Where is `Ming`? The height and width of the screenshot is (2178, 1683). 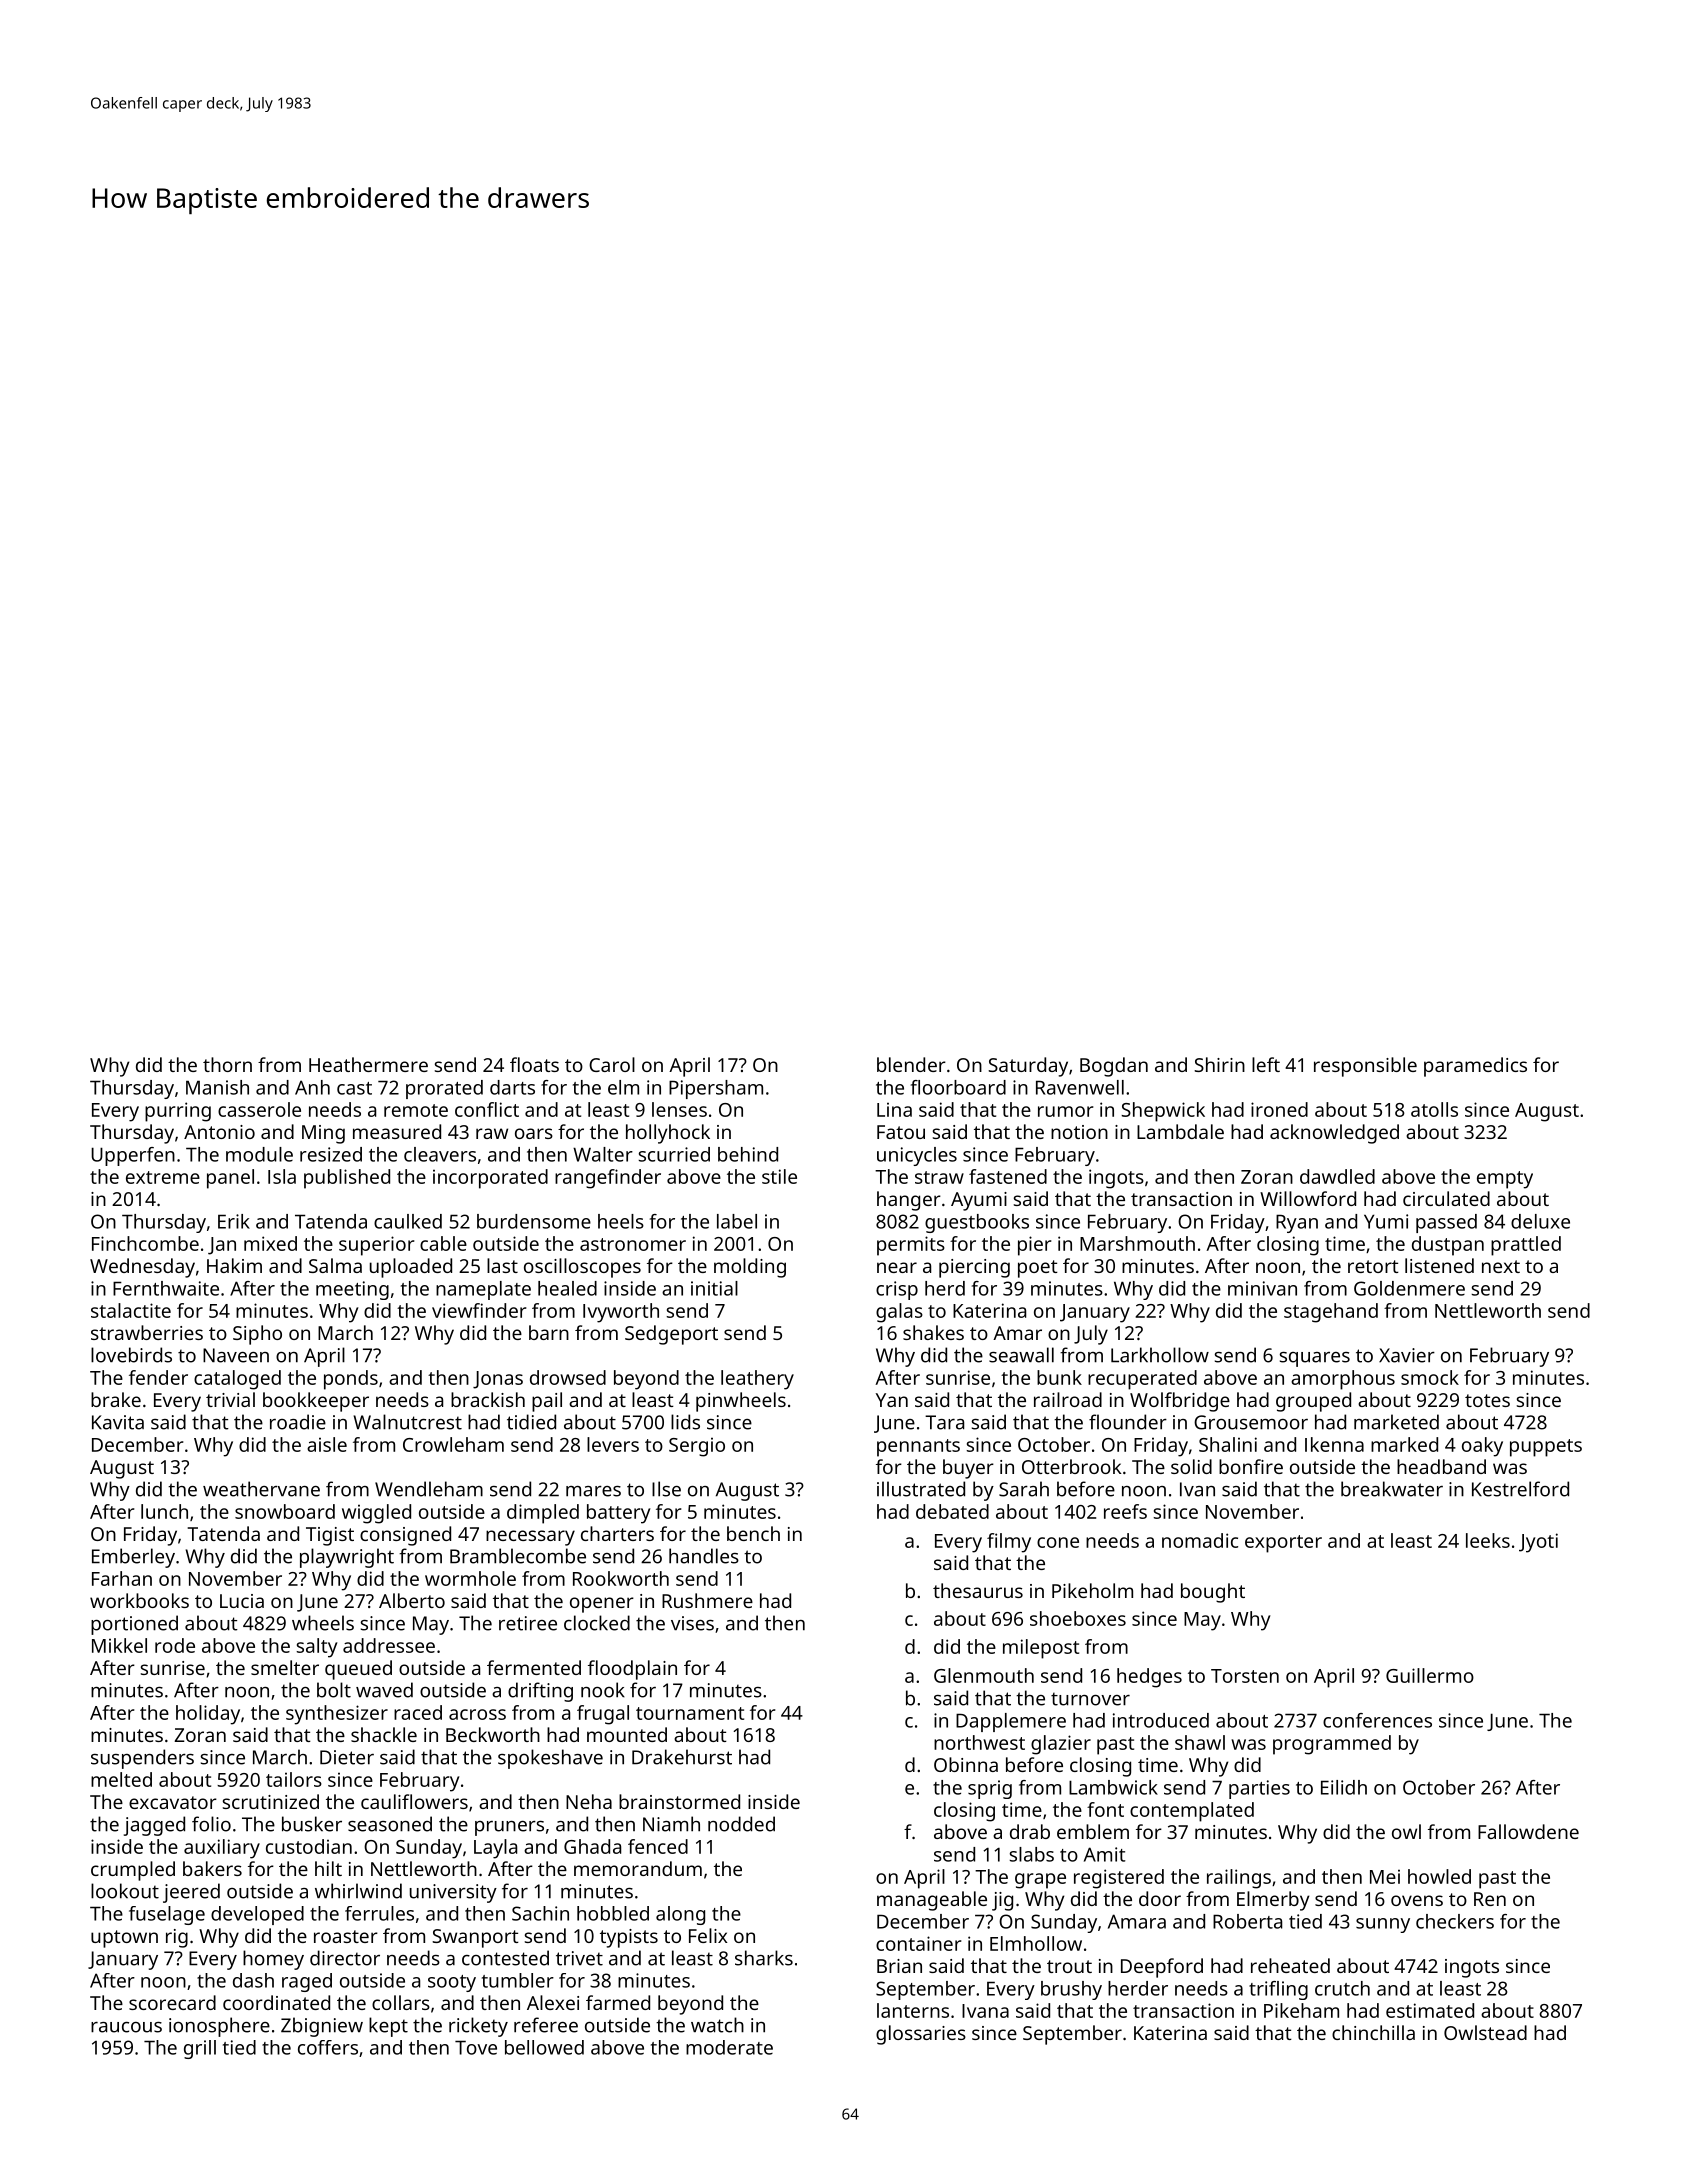 Ming is located at coordinates (323, 1134).
